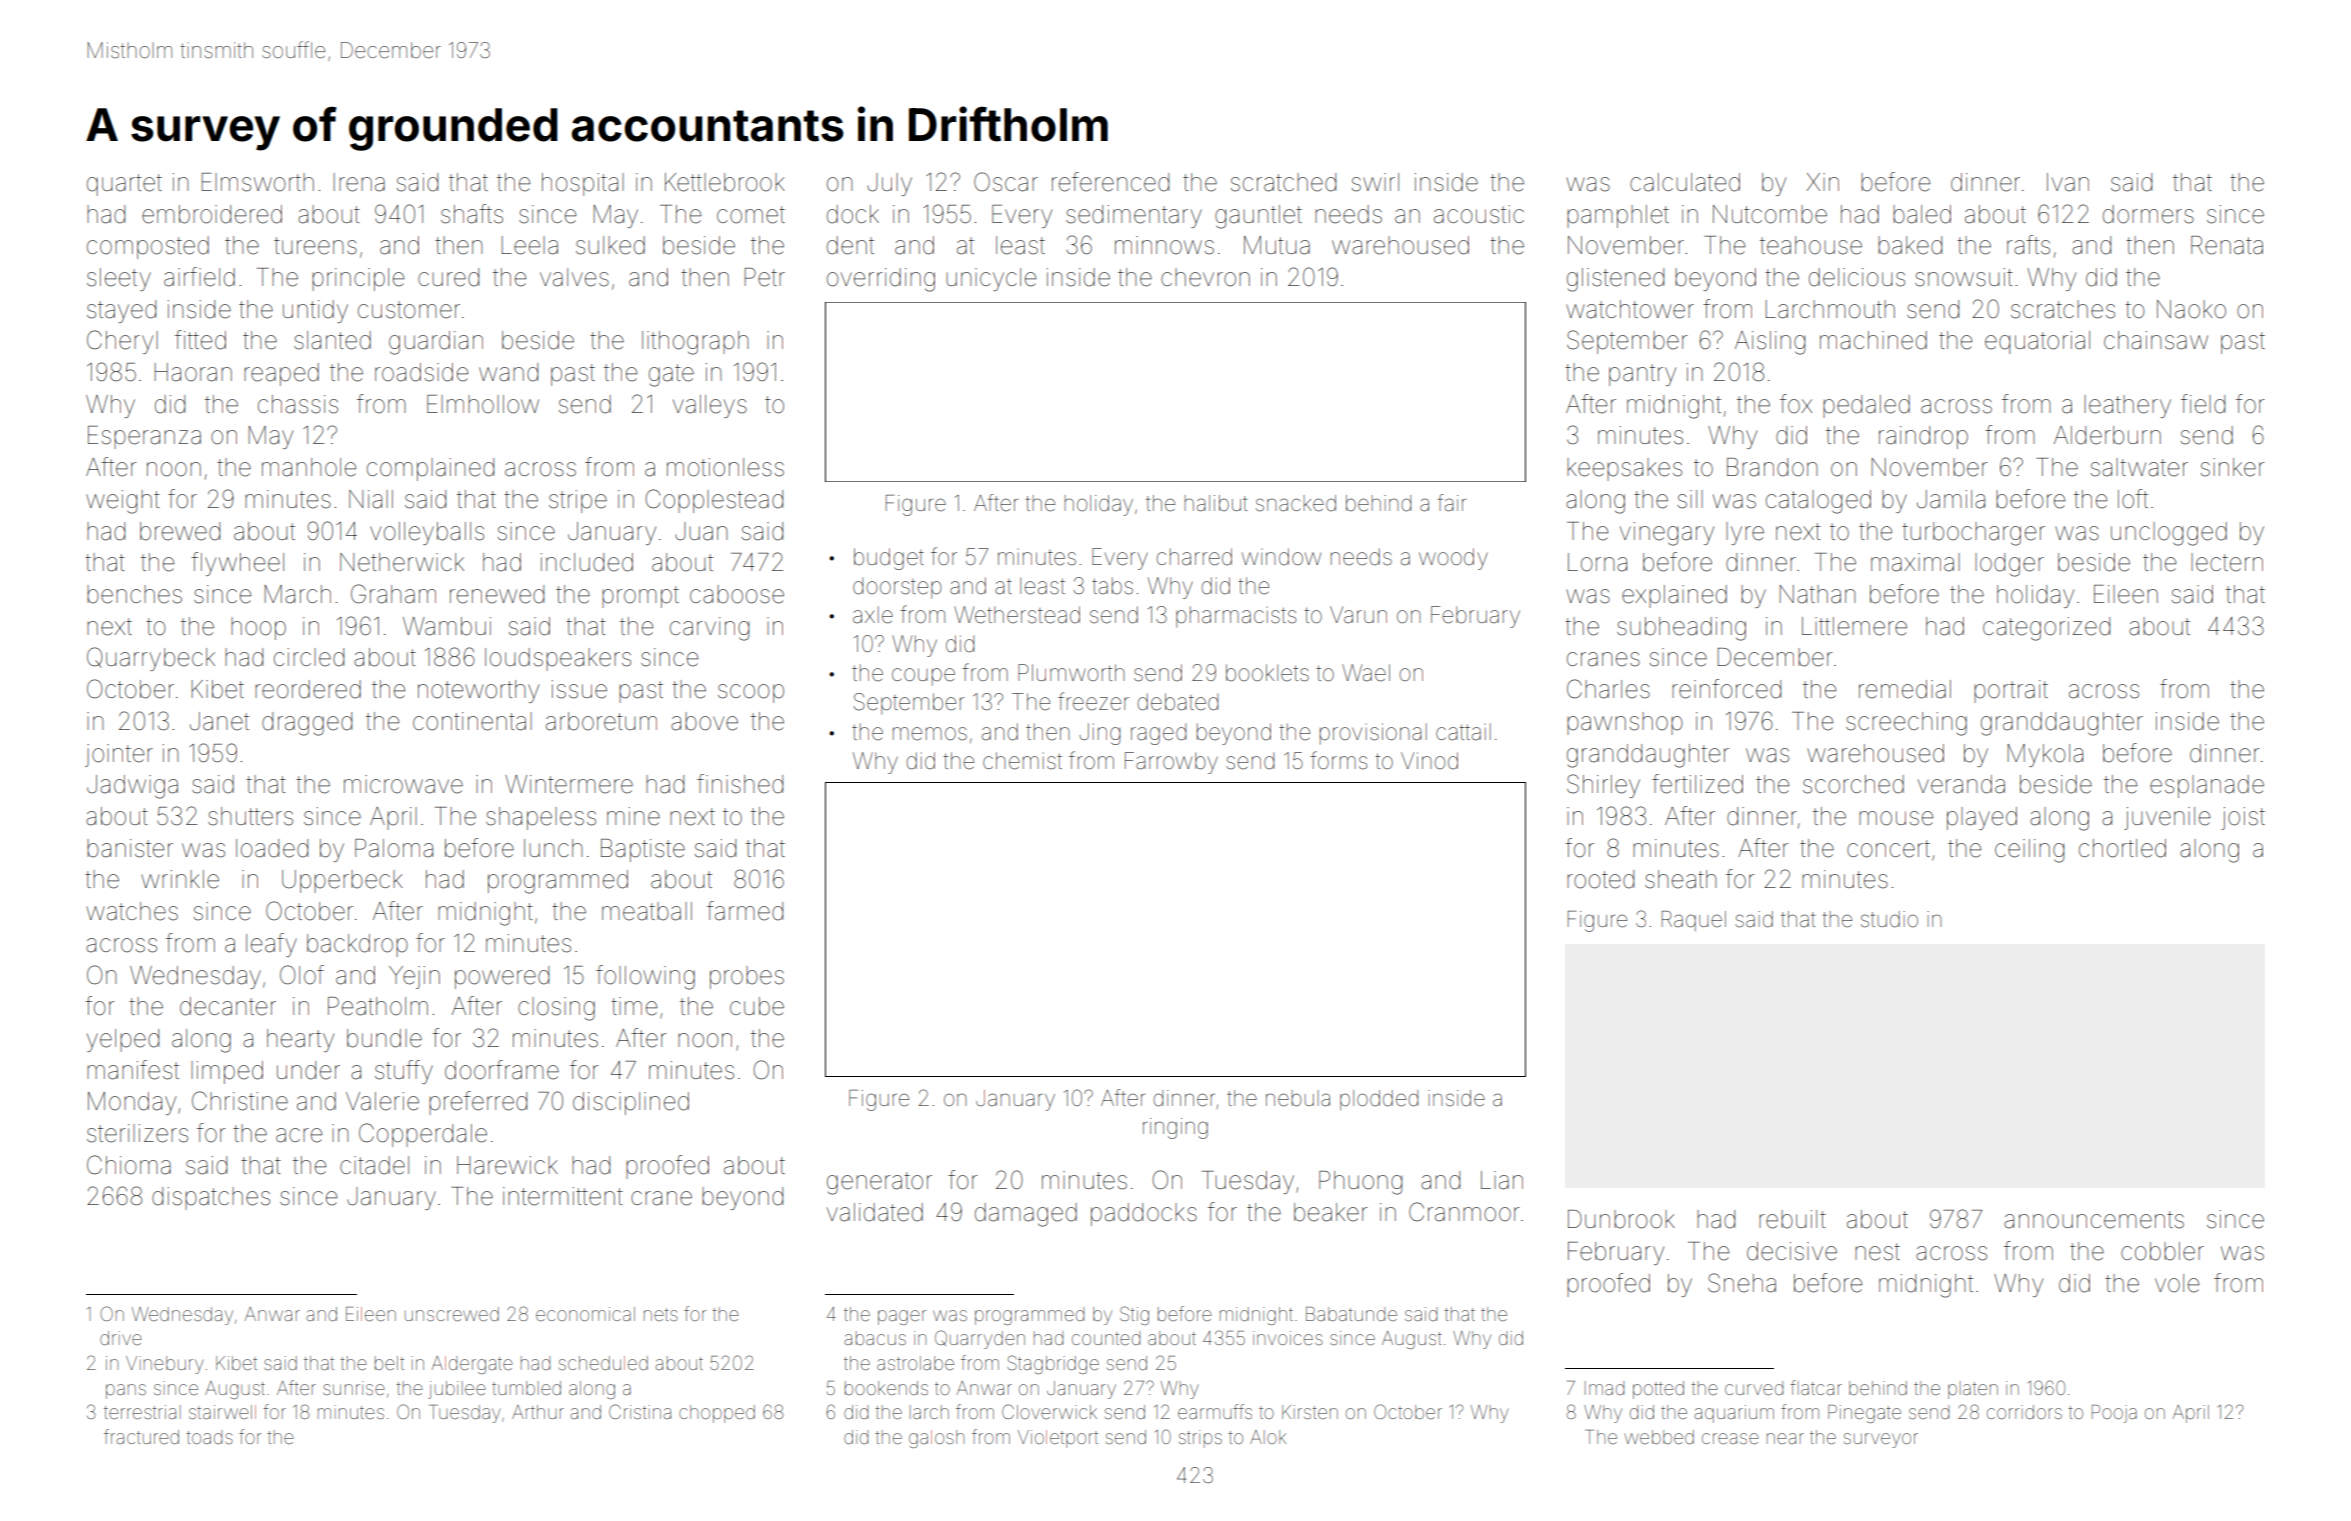 The width and height of the document is (2351, 1521). Describe the element at coordinates (472, 214) in the document. I see `shafts` at that location.
